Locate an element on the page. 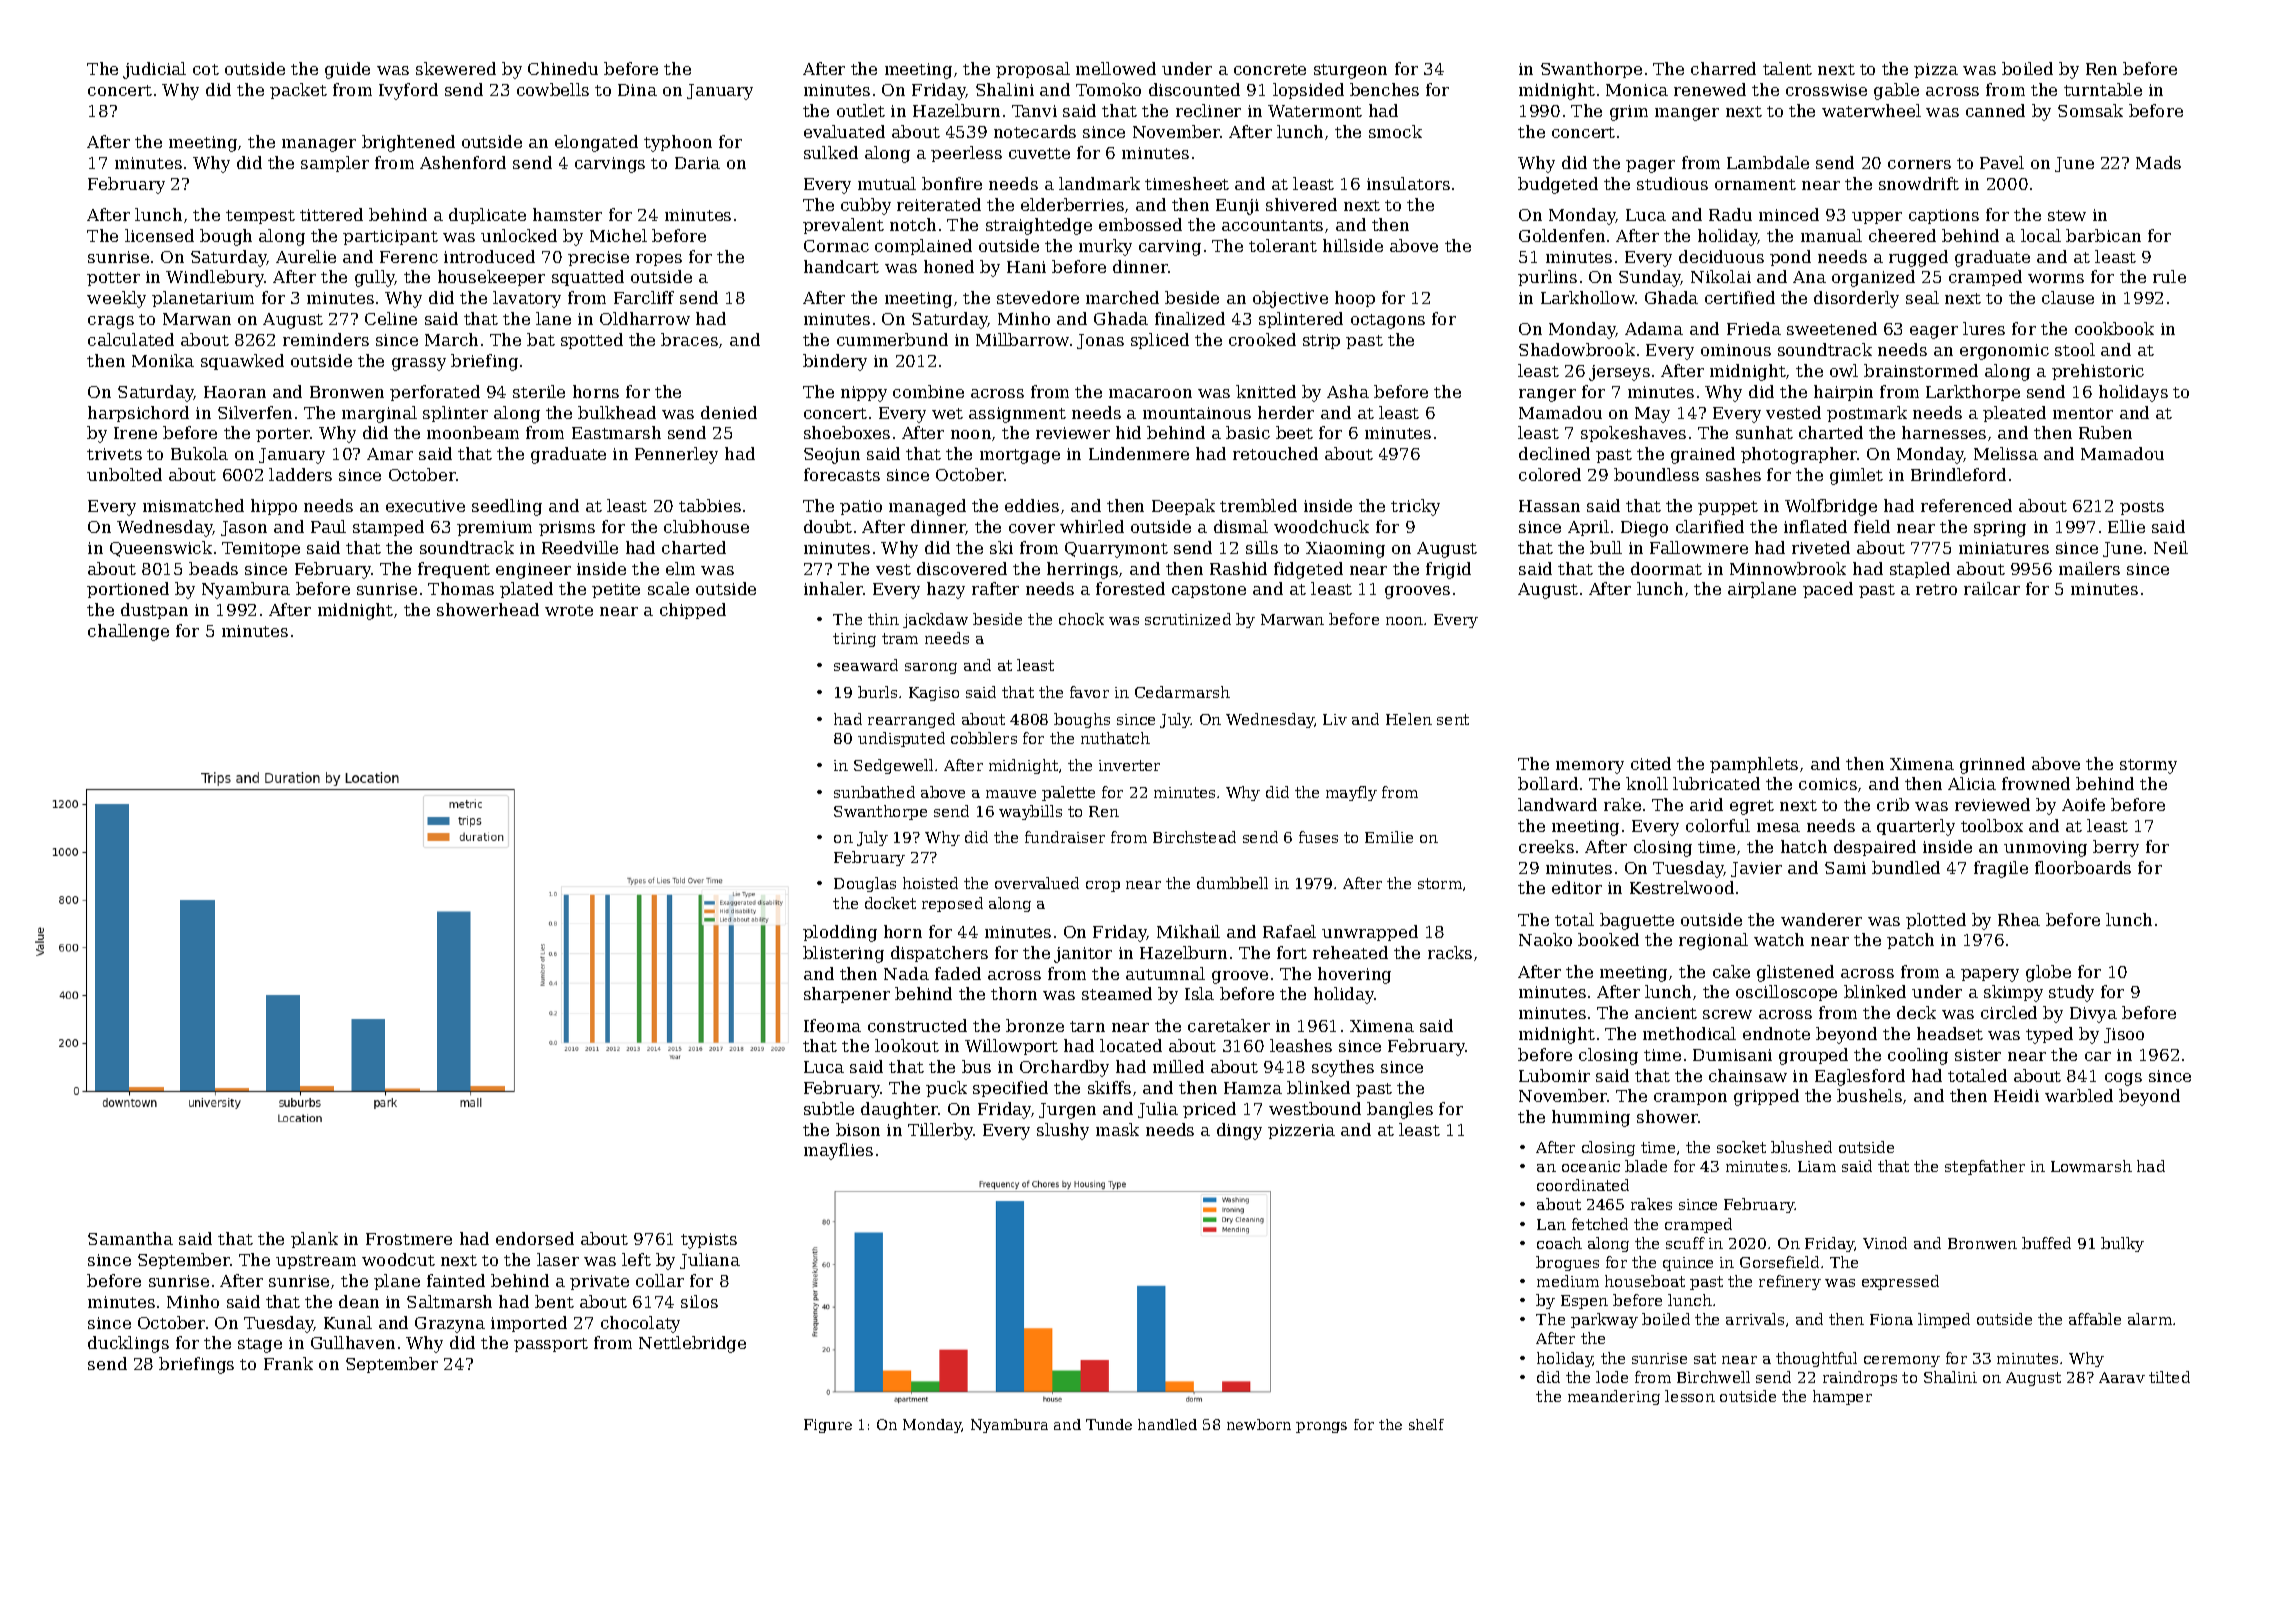 The image size is (2282, 1614). pond is located at coordinates (1790, 258).
